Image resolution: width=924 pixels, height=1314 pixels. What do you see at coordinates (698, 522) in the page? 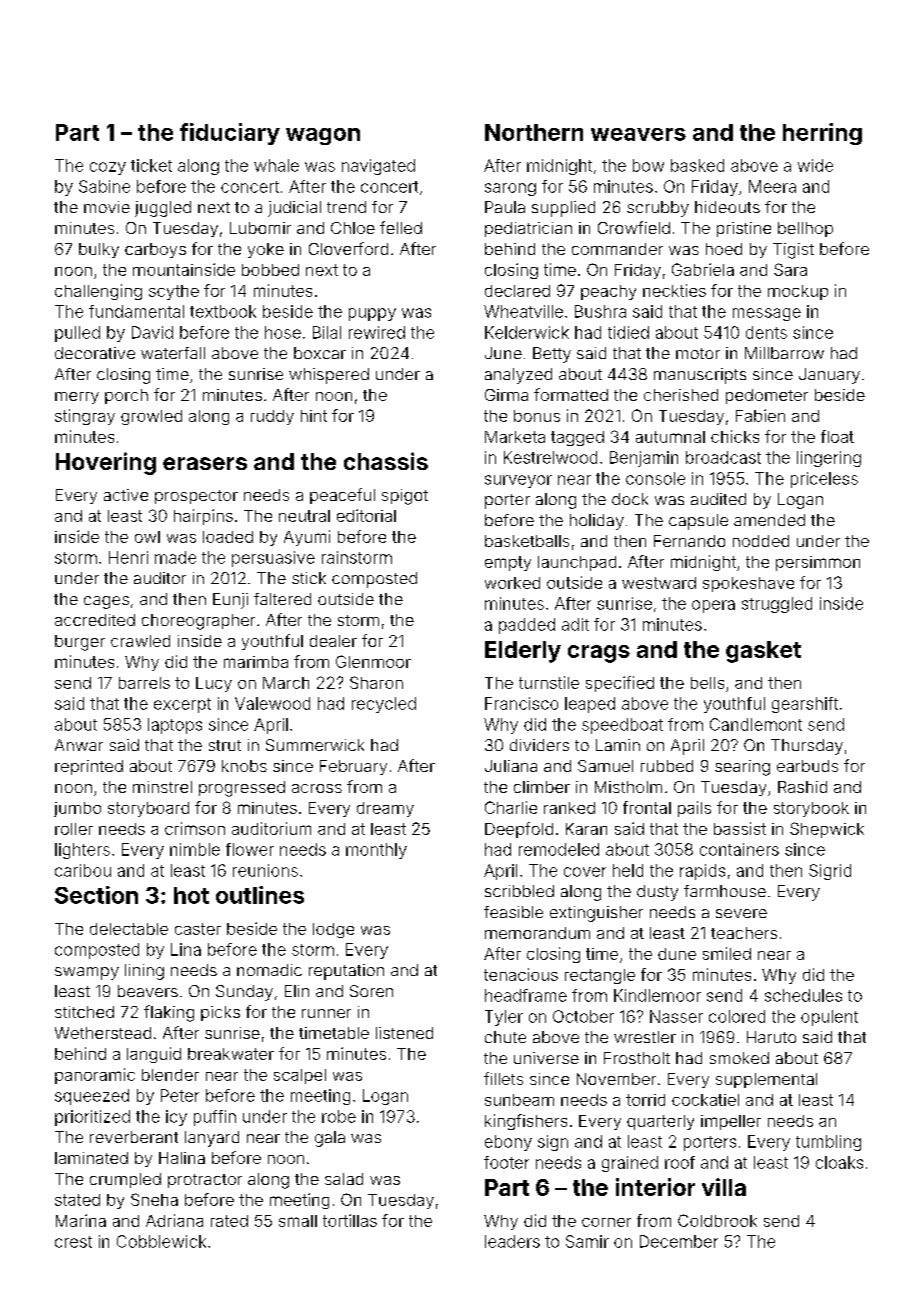
I see `capsule` at bounding box center [698, 522].
